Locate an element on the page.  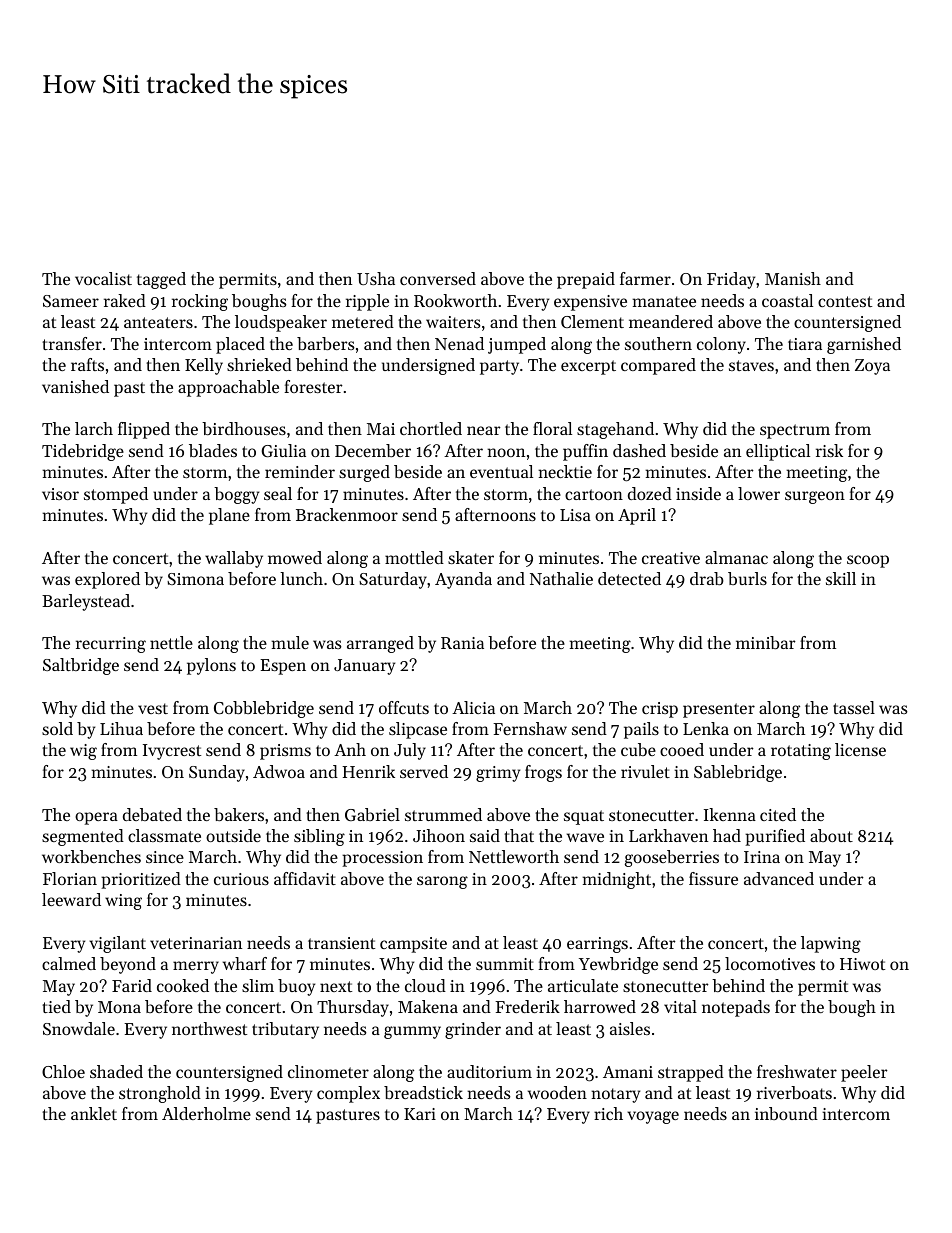
stronghold is located at coordinates (160, 1094).
